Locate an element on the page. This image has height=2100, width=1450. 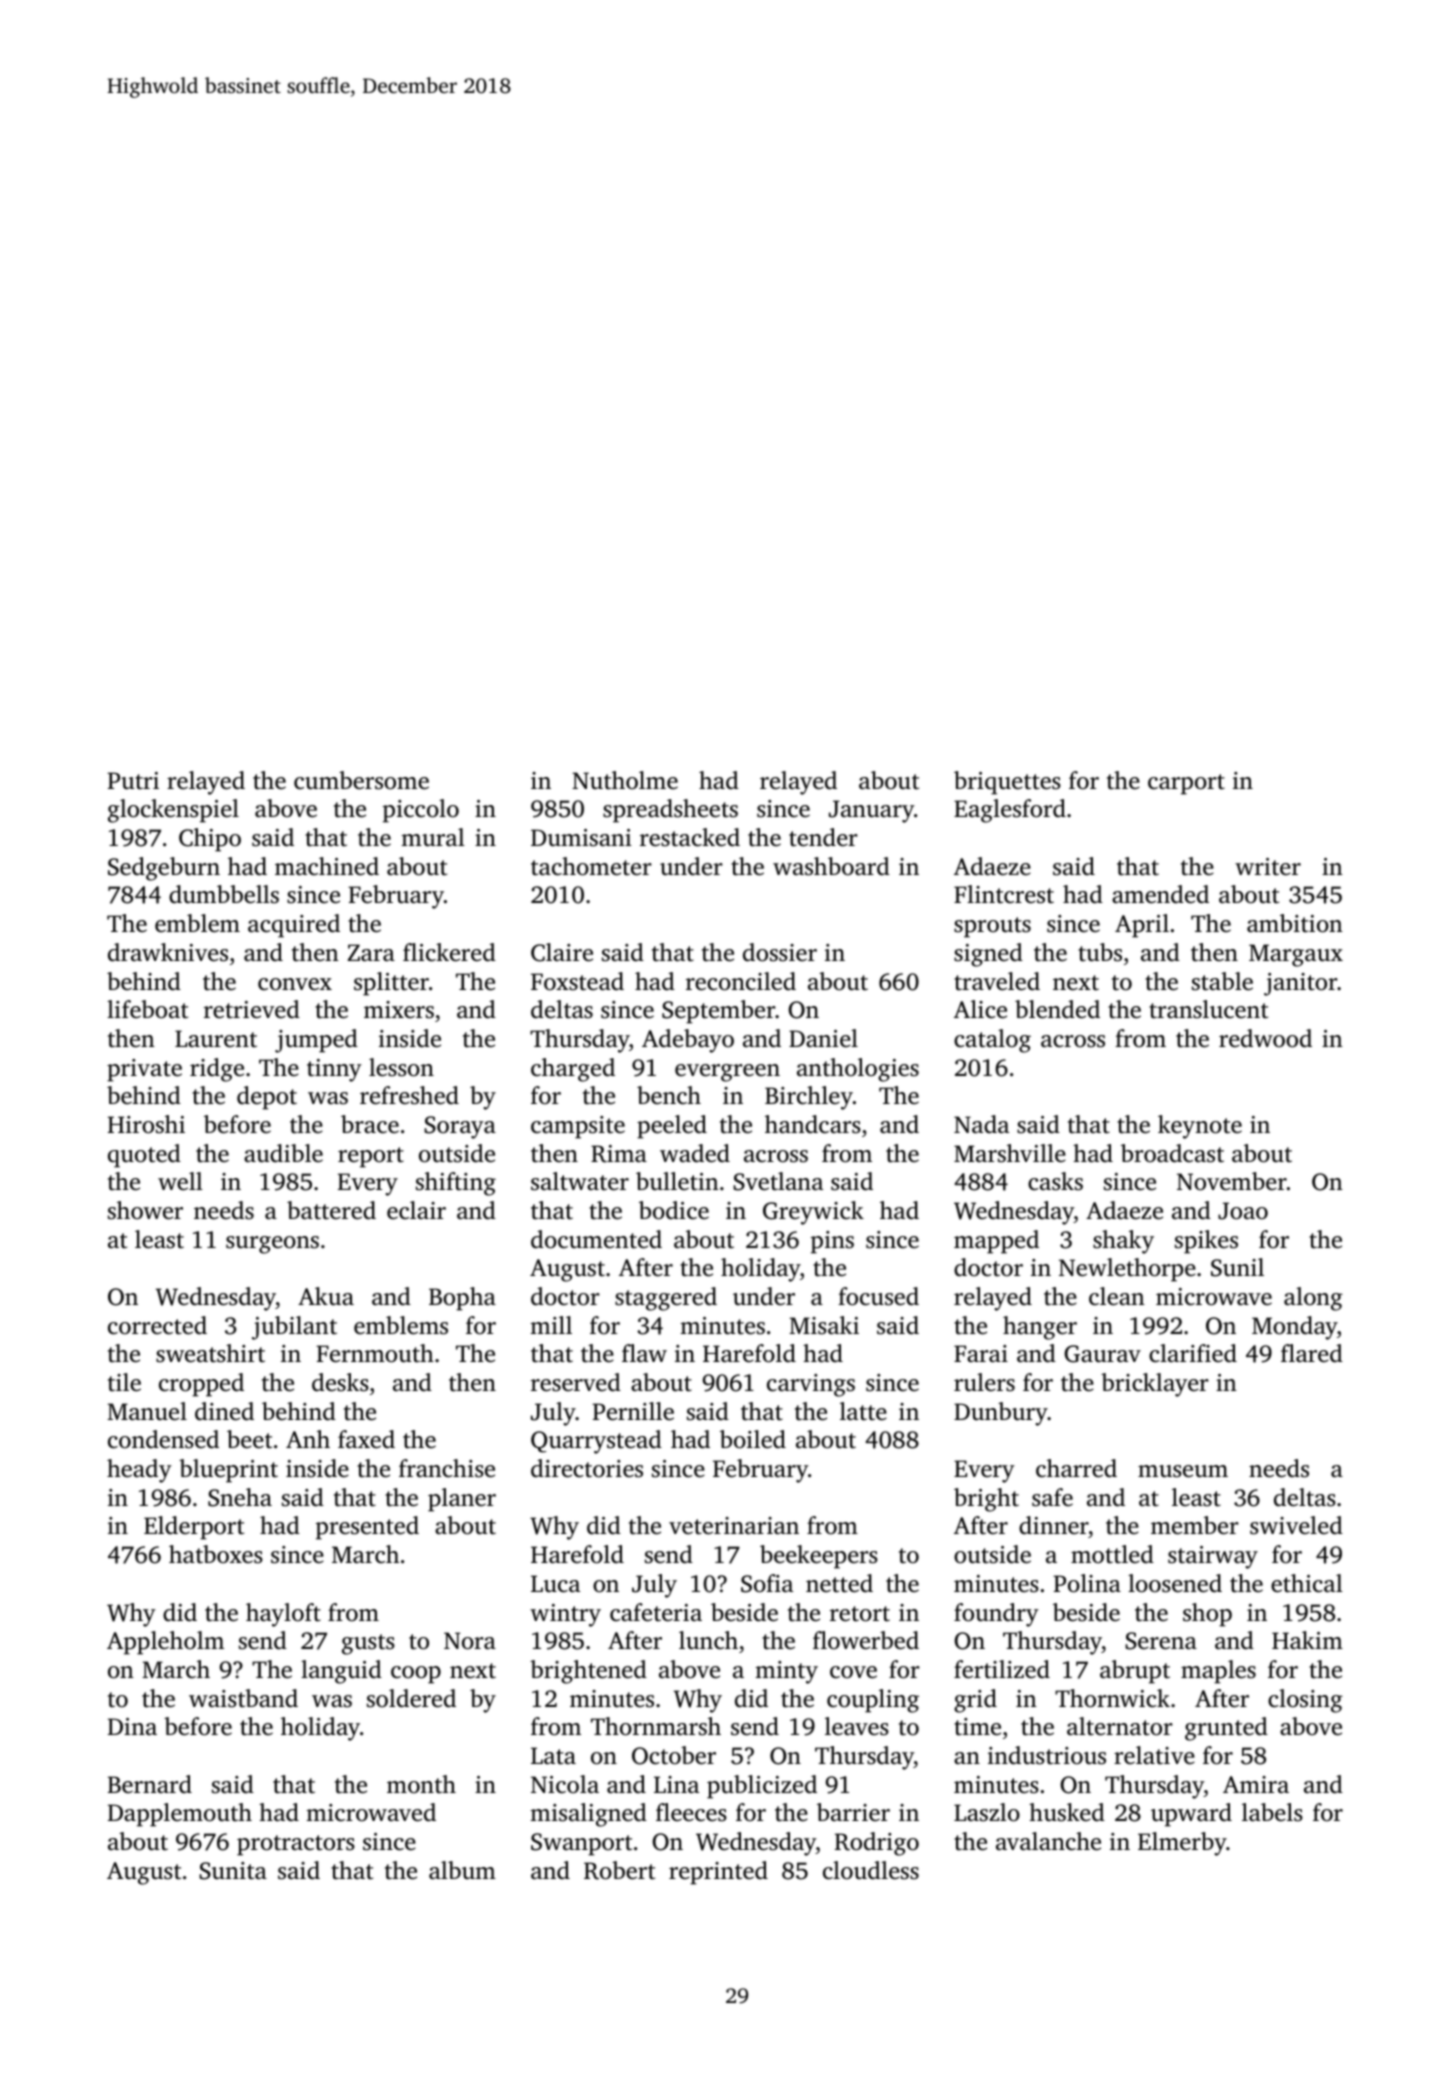
charred is located at coordinates (1076, 1468).
